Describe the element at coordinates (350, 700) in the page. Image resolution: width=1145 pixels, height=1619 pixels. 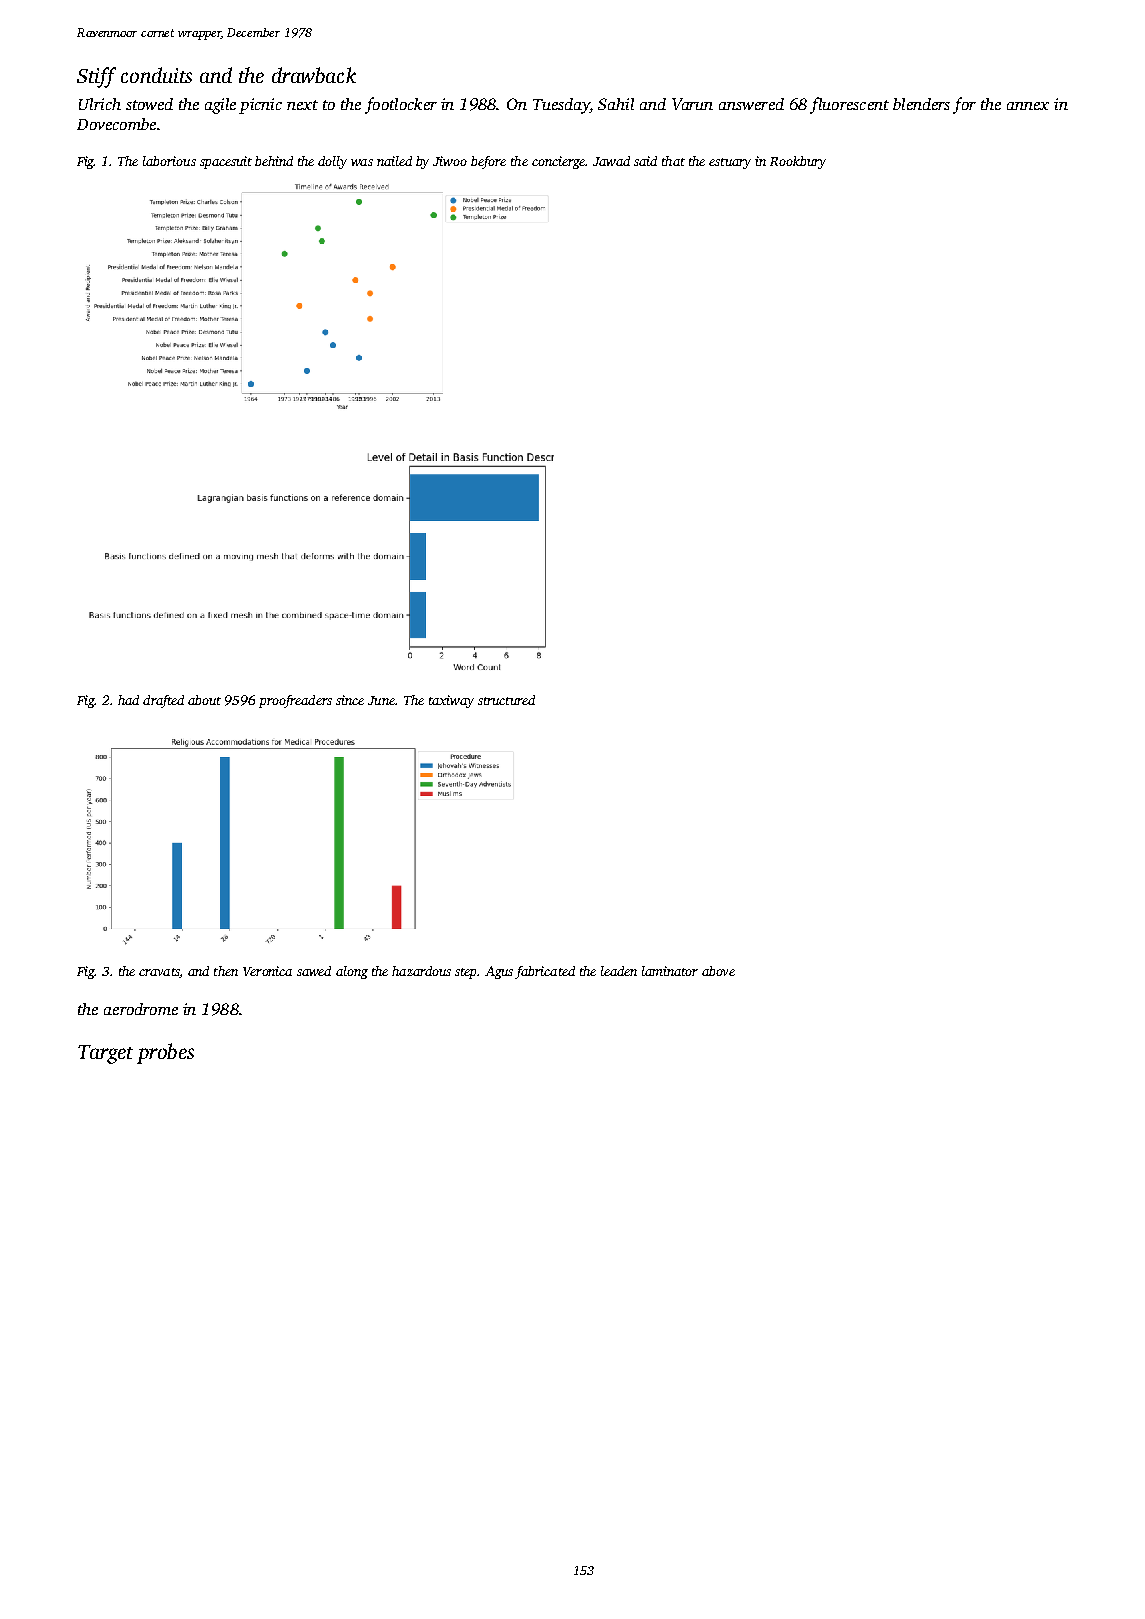
I see `since` at that location.
